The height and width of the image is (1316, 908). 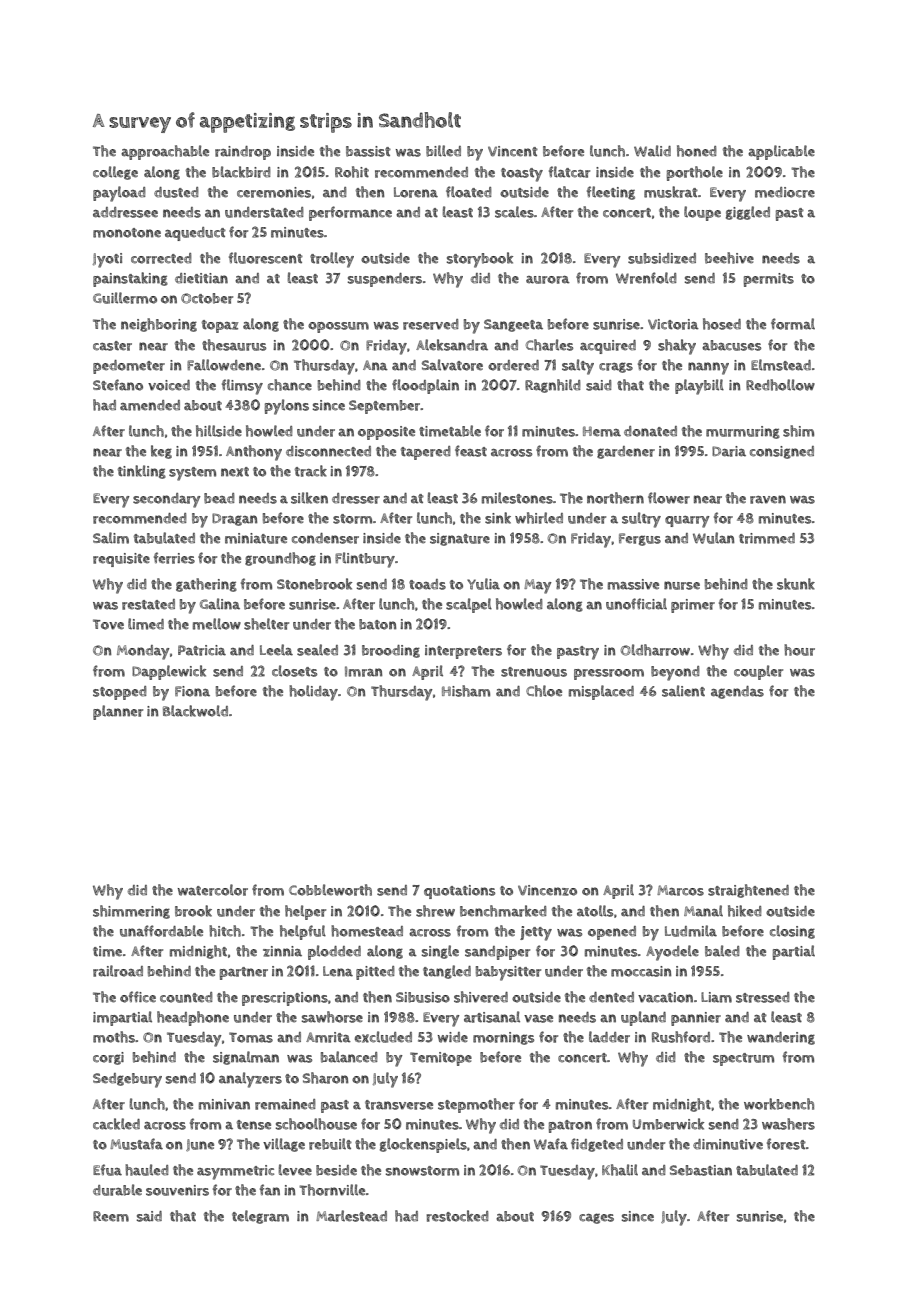 I want to click on formal, so click(x=793, y=324).
